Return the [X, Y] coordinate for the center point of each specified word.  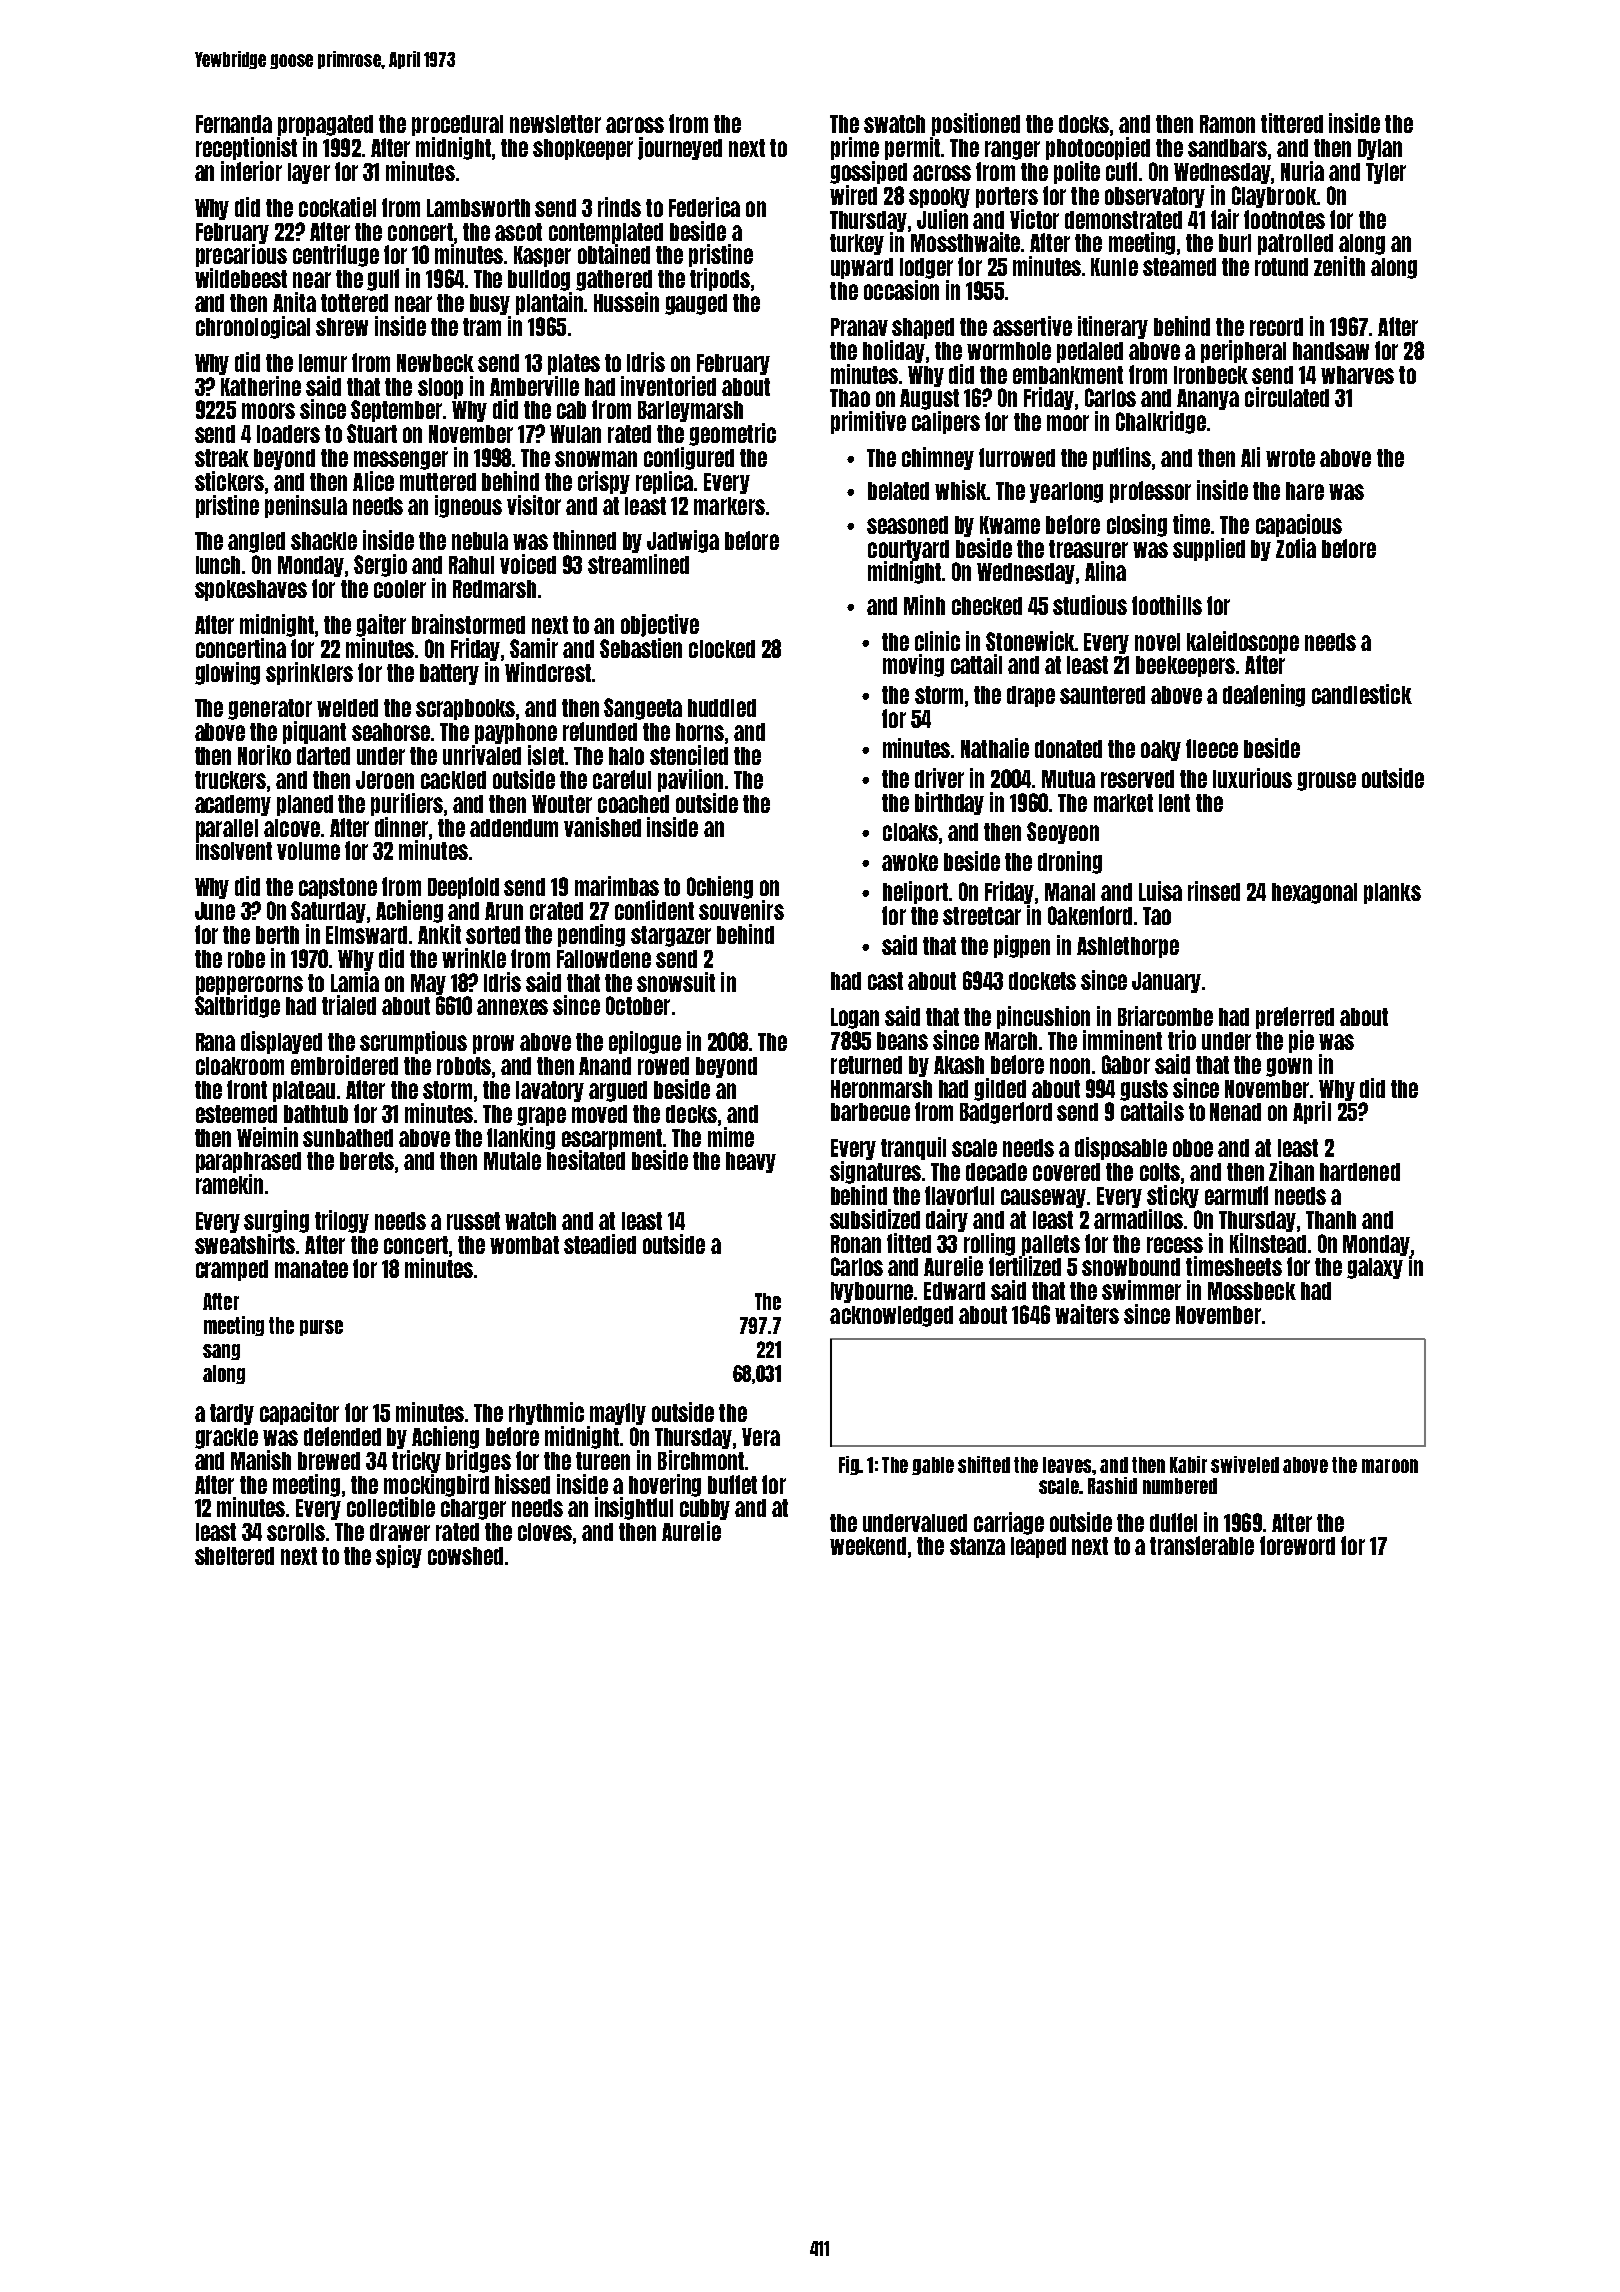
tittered [1292, 123]
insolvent [234, 850]
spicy [399, 1556]
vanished [602, 827]
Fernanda [234, 124]
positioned [976, 124]
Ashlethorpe [1128, 947]
